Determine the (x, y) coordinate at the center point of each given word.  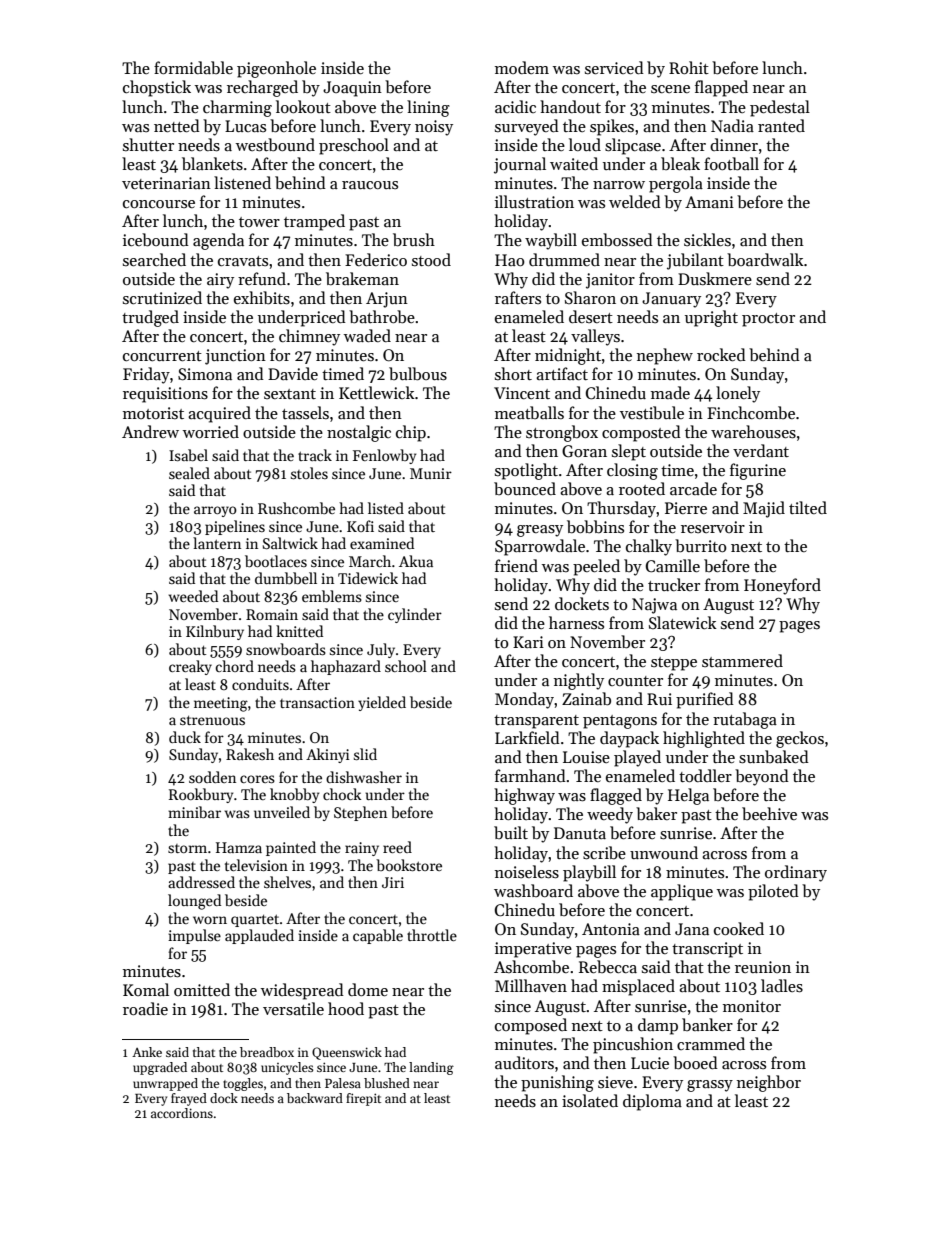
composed (531, 1026)
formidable (193, 67)
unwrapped (165, 1084)
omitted (202, 989)
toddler (705, 775)
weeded (193, 596)
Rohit (689, 67)
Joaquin (352, 89)
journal (520, 165)
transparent (536, 722)
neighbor (769, 1083)
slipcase (633, 146)
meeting (221, 704)
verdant (761, 450)
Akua (416, 561)
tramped (314, 222)
